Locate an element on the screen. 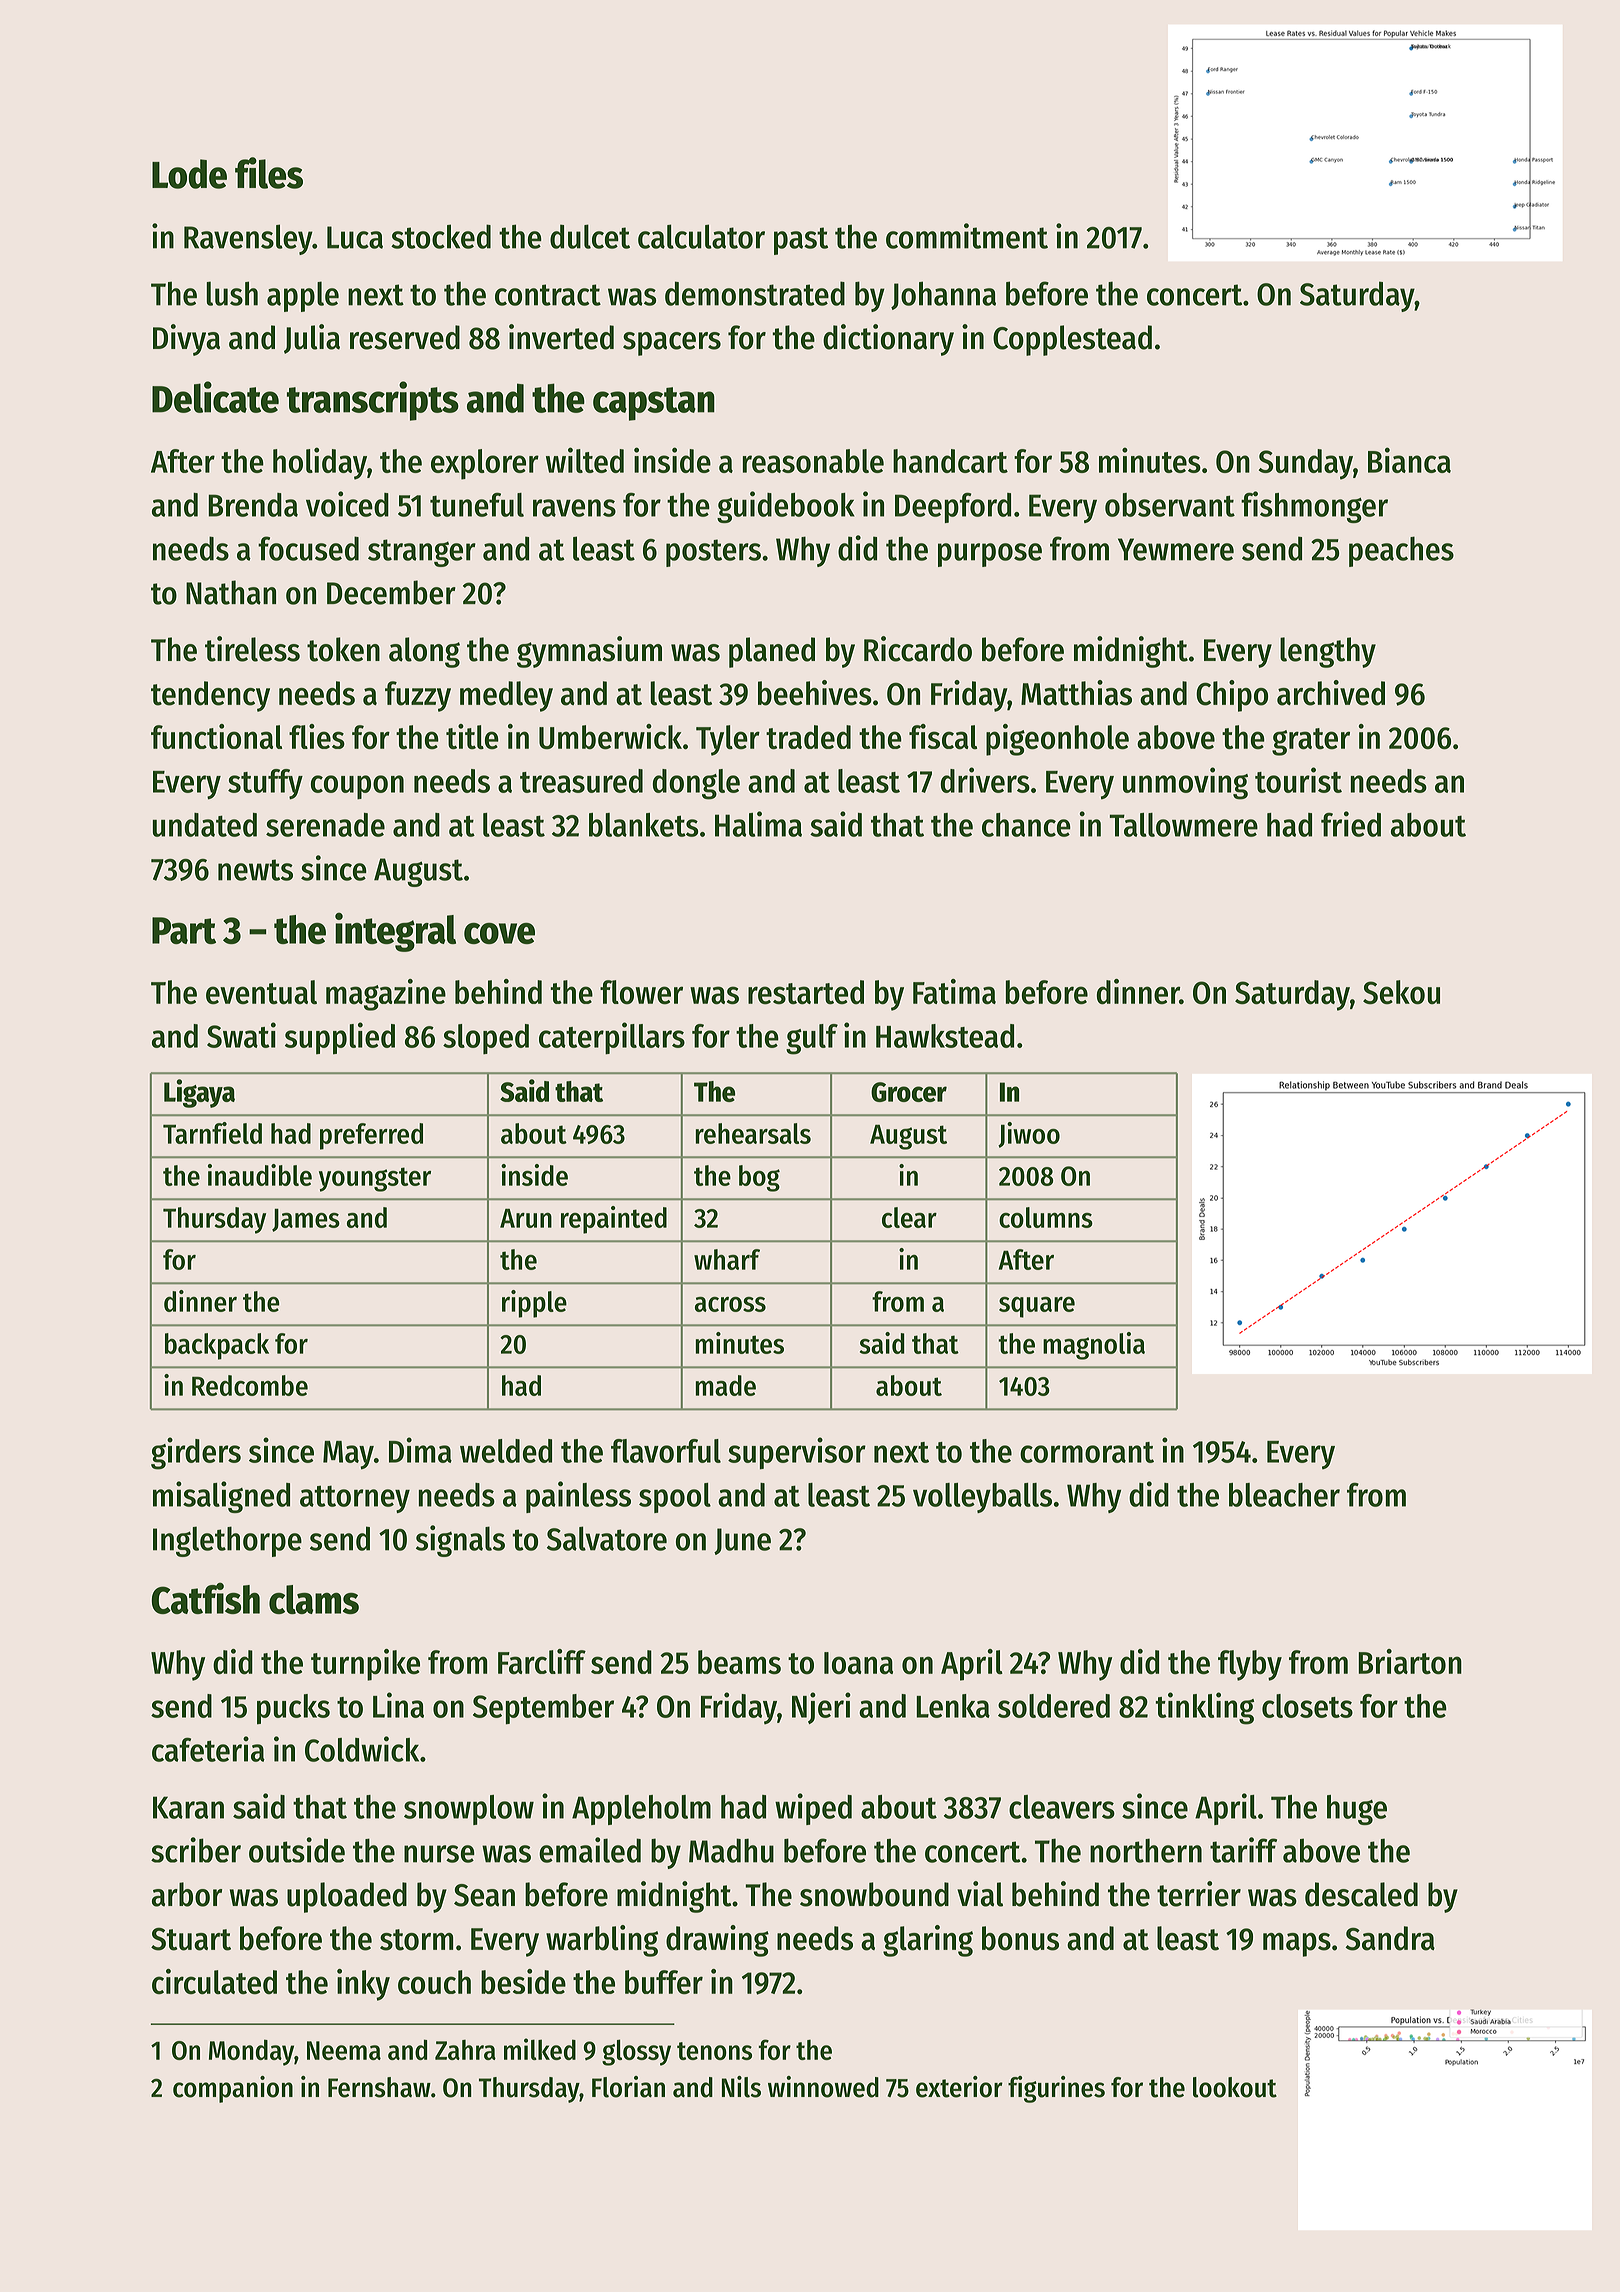 The width and height of the screenshot is (1620, 2292). pucks is located at coordinates (293, 1709).
